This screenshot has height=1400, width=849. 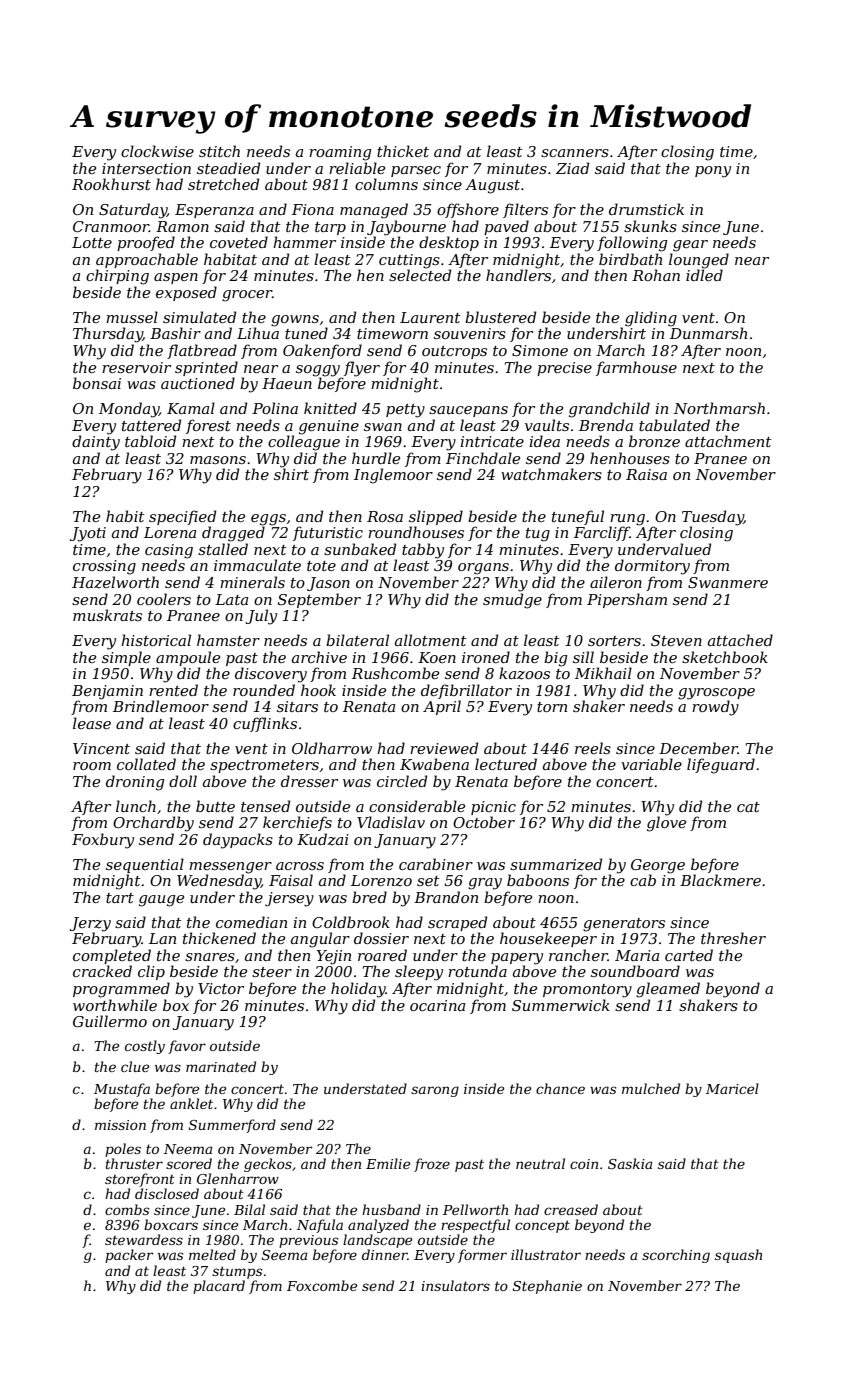 What do you see at coordinates (405, 411) in the screenshot?
I see `petty` at bounding box center [405, 411].
